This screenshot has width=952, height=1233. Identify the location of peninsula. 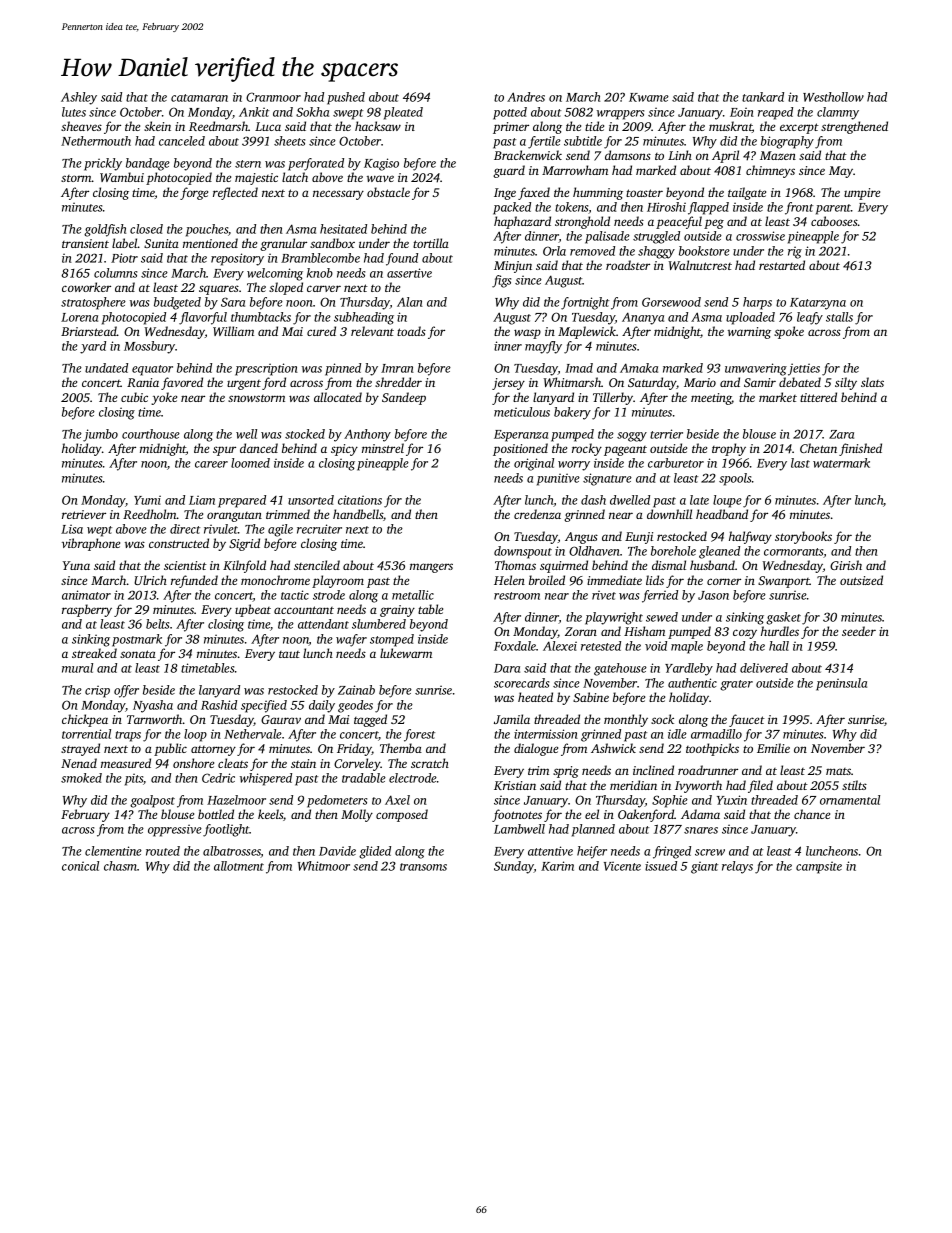
(841, 684).
